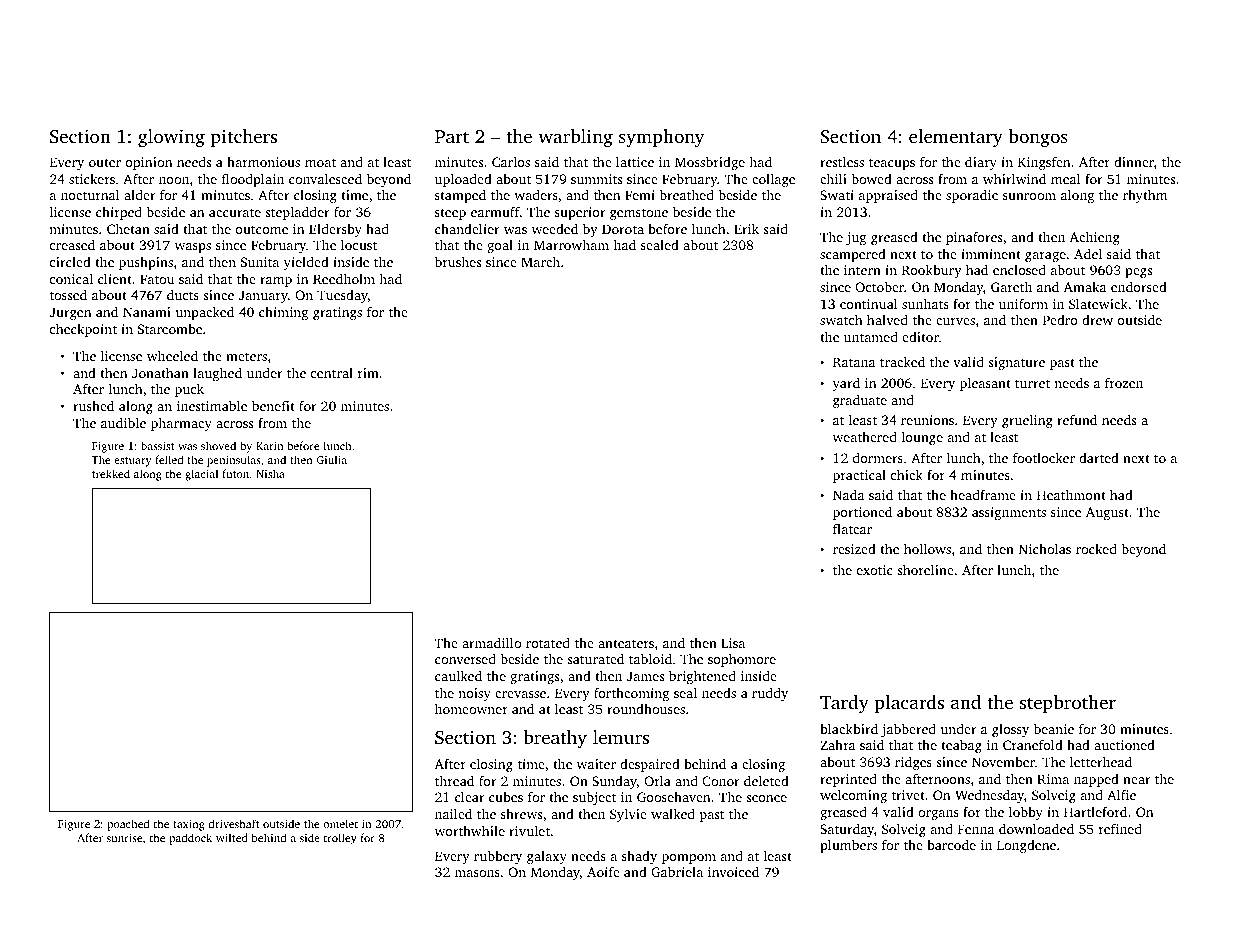  Describe the element at coordinates (332, 373) in the image. I see `central` at that location.
